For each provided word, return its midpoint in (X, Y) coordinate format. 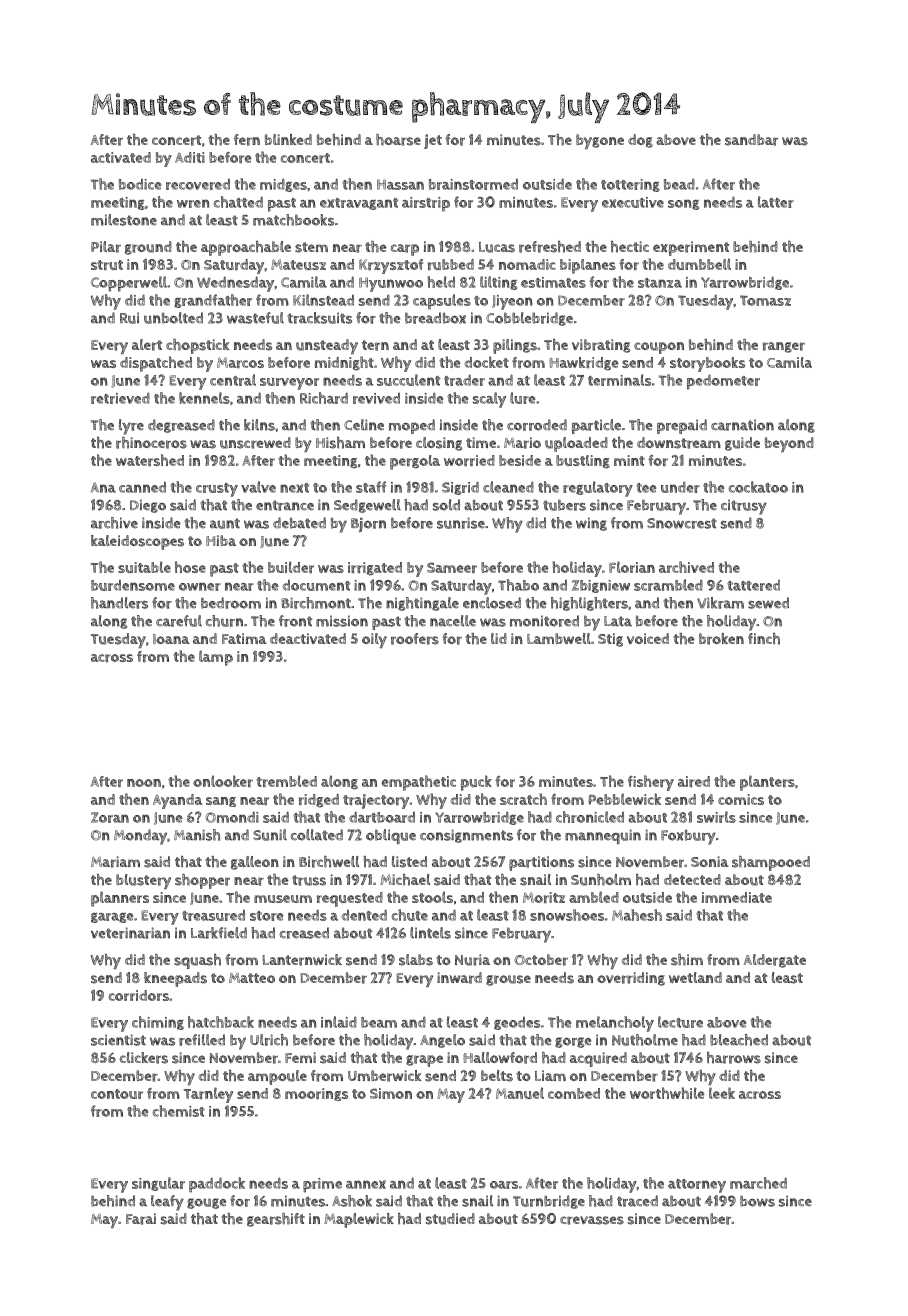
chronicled (590, 817)
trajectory (376, 801)
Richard (324, 398)
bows (757, 1201)
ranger (784, 347)
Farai (141, 1219)
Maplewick (359, 1220)
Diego (148, 506)
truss (309, 880)
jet (433, 141)
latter (776, 202)
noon (144, 783)
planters (767, 783)
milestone (124, 220)
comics (741, 799)
